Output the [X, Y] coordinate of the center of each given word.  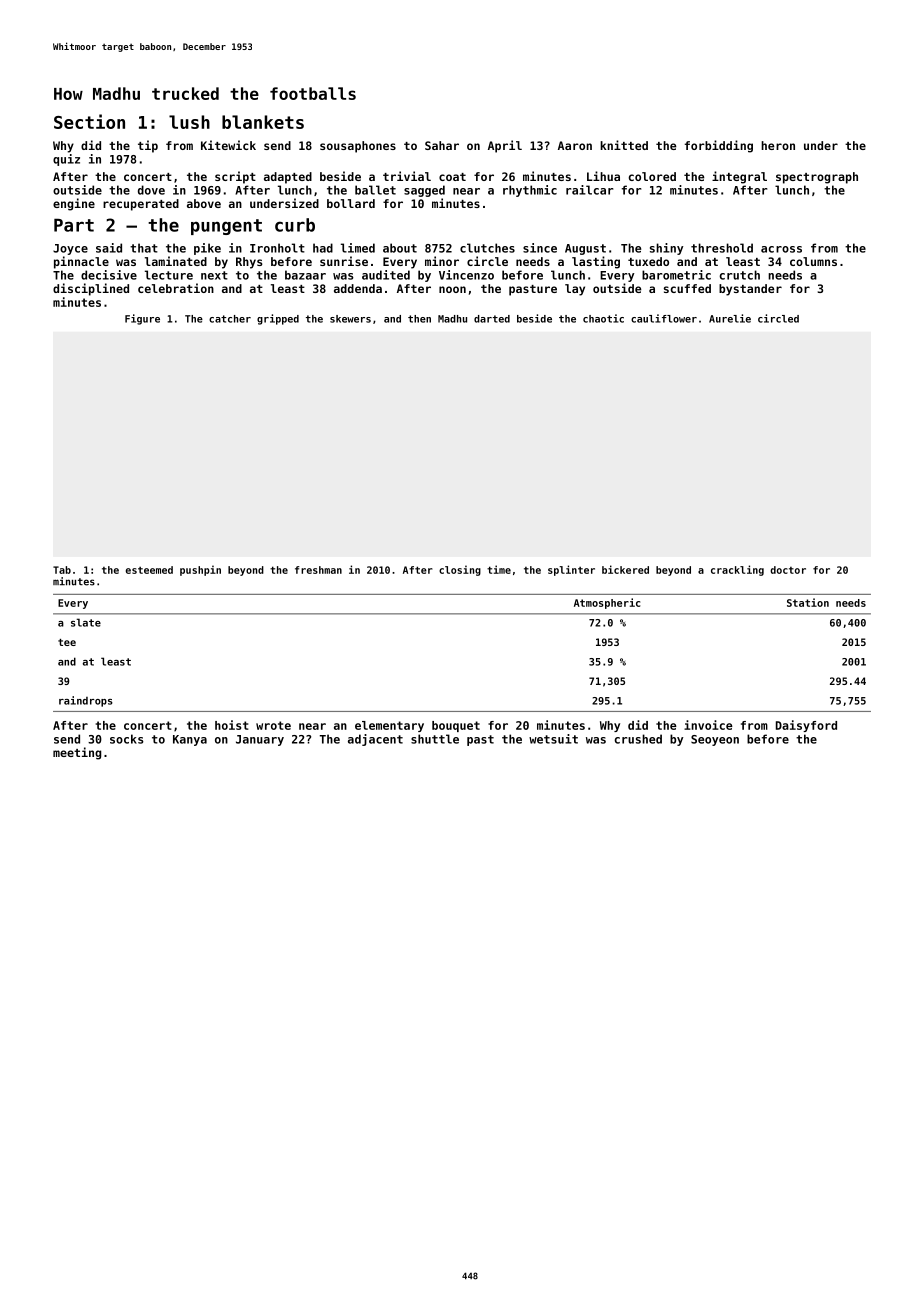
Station [808, 602]
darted [492, 319]
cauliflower [664, 318]
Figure [142, 319]
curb [295, 225]
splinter [571, 570]
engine [74, 204]
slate [86, 622]
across [781, 249]
